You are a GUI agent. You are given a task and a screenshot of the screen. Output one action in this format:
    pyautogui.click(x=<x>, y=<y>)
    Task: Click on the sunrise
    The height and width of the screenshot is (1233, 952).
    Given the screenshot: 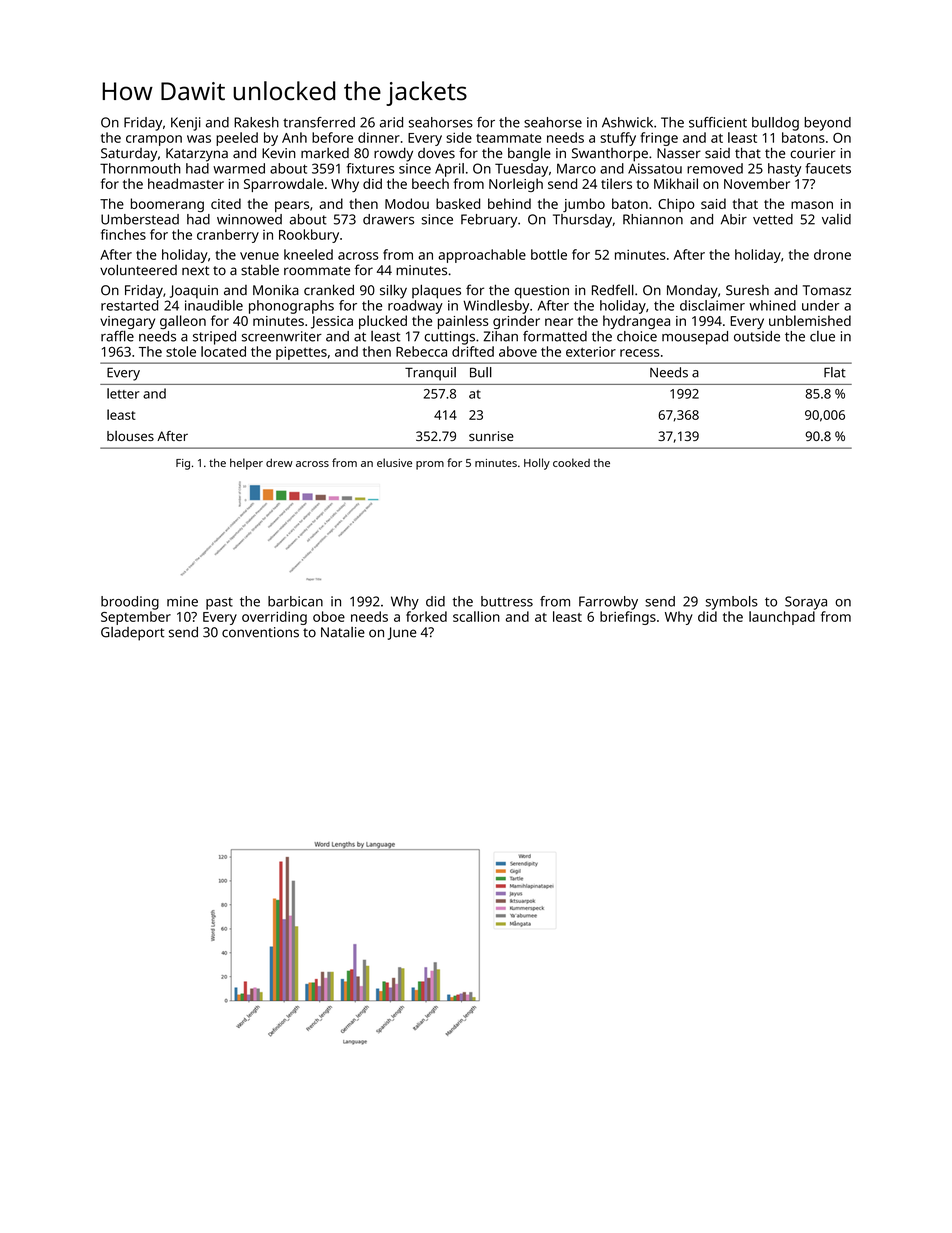 What is the action you would take?
    pyautogui.click(x=491, y=436)
